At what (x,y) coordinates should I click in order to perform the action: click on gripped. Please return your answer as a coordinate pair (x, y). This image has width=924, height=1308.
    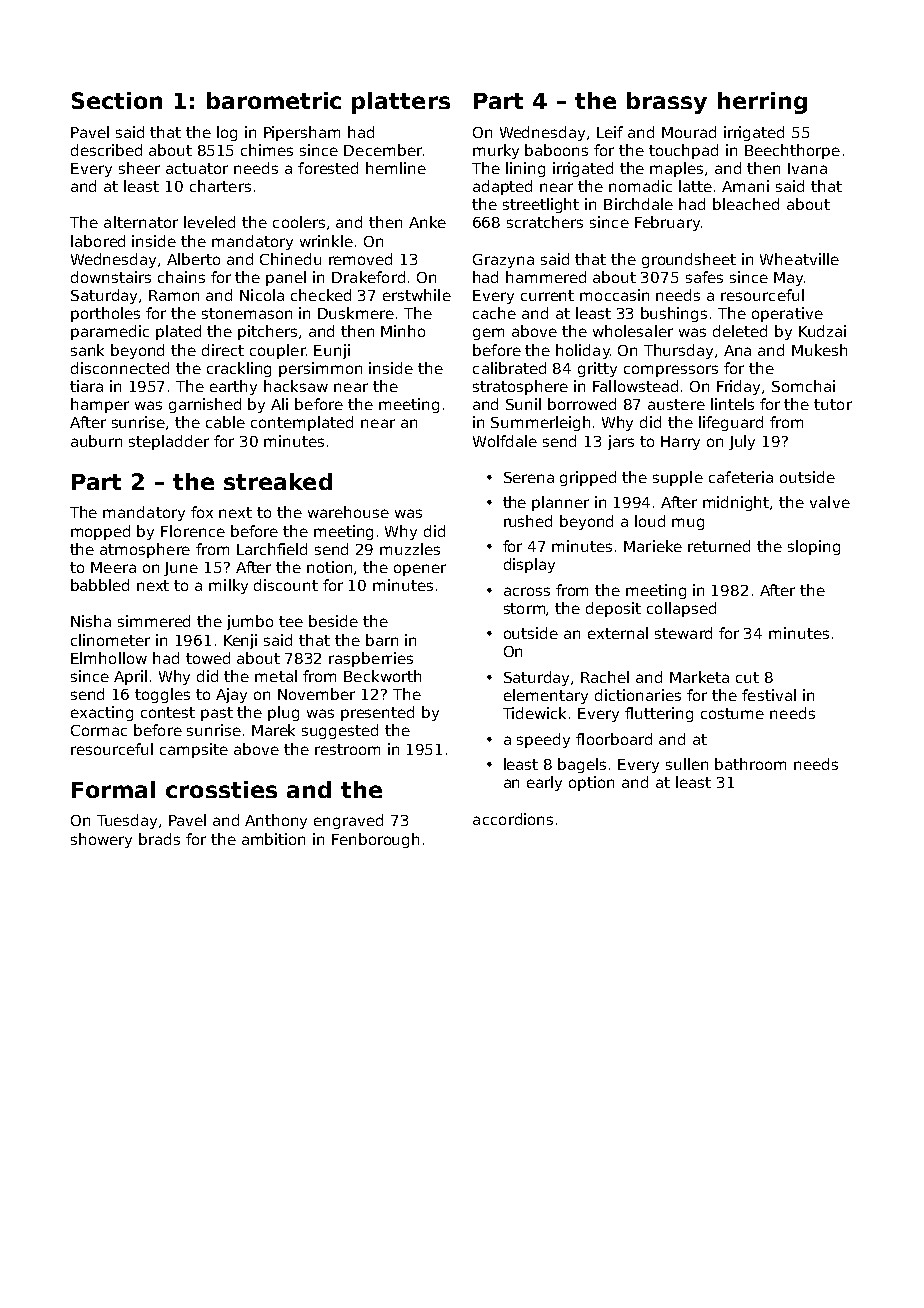
    Looking at the image, I should click on (588, 478).
